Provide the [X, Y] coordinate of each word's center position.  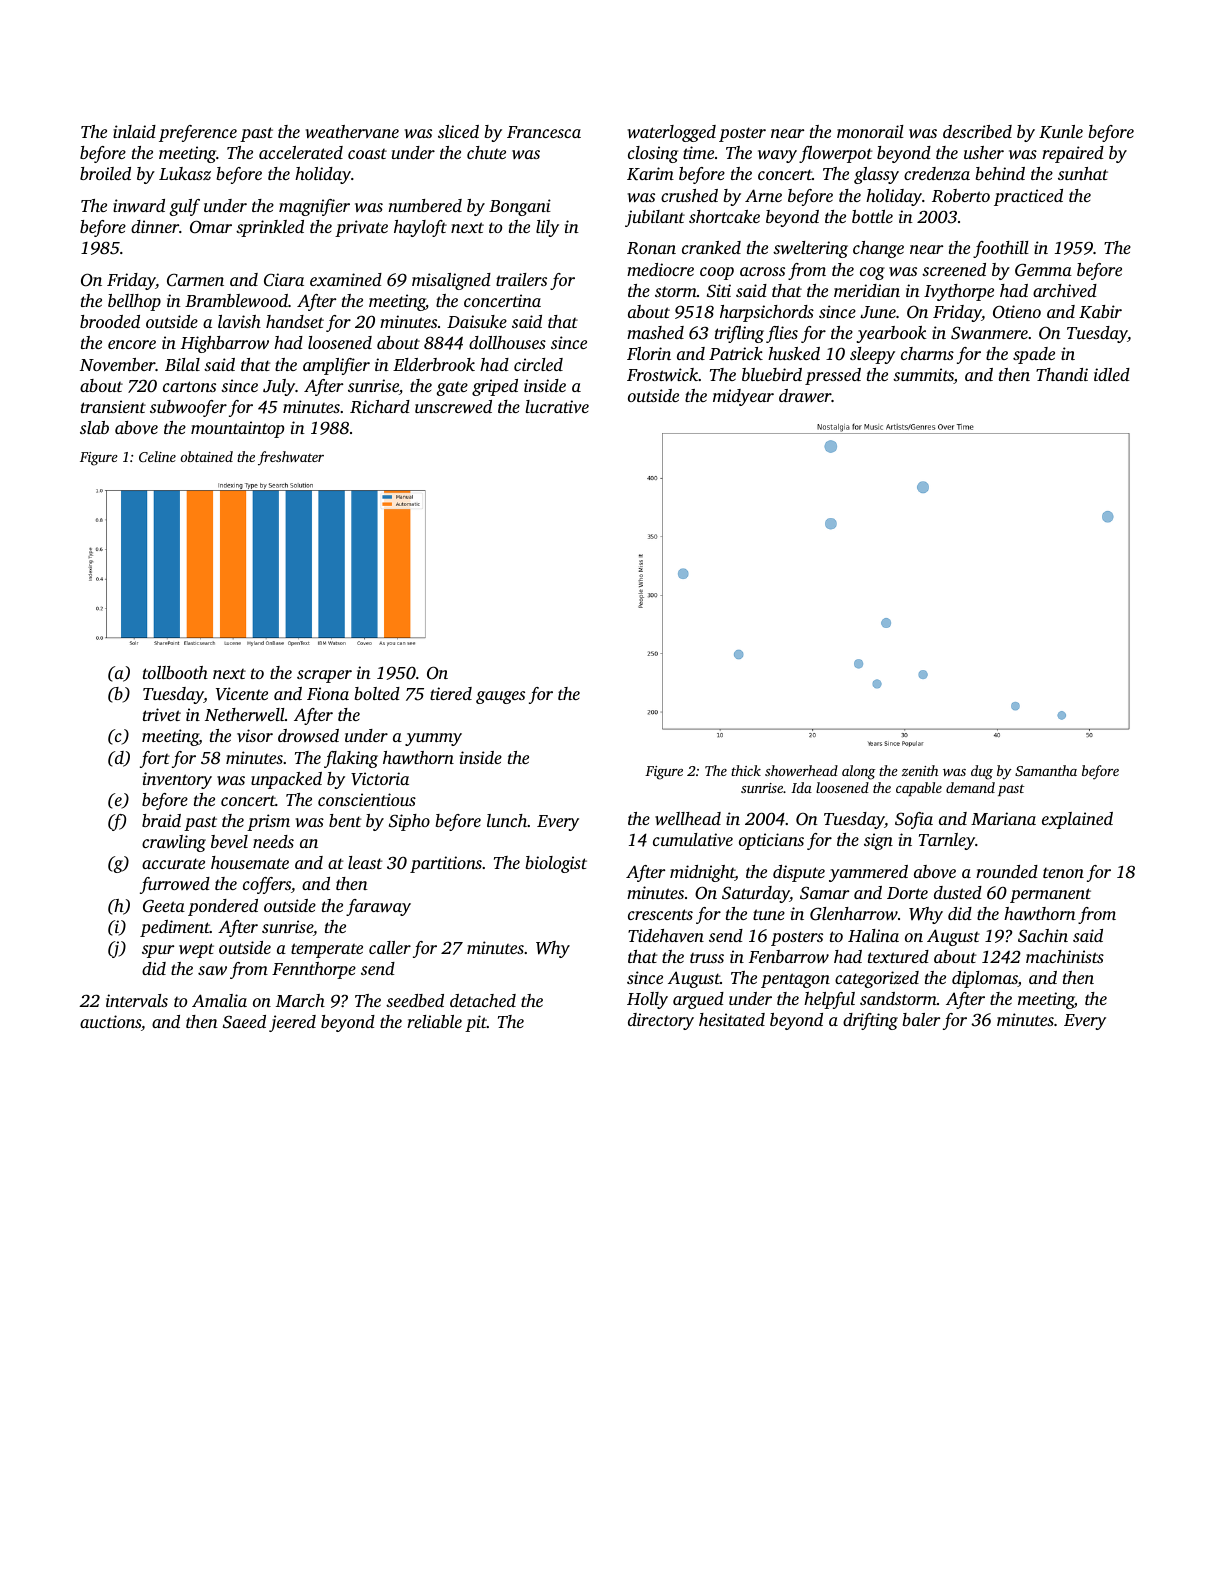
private [361, 228]
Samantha [1046, 770]
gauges [500, 697]
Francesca [544, 132]
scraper [324, 676]
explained [1077, 820]
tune [769, 914]
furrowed [175, 885]
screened [954, 269]
